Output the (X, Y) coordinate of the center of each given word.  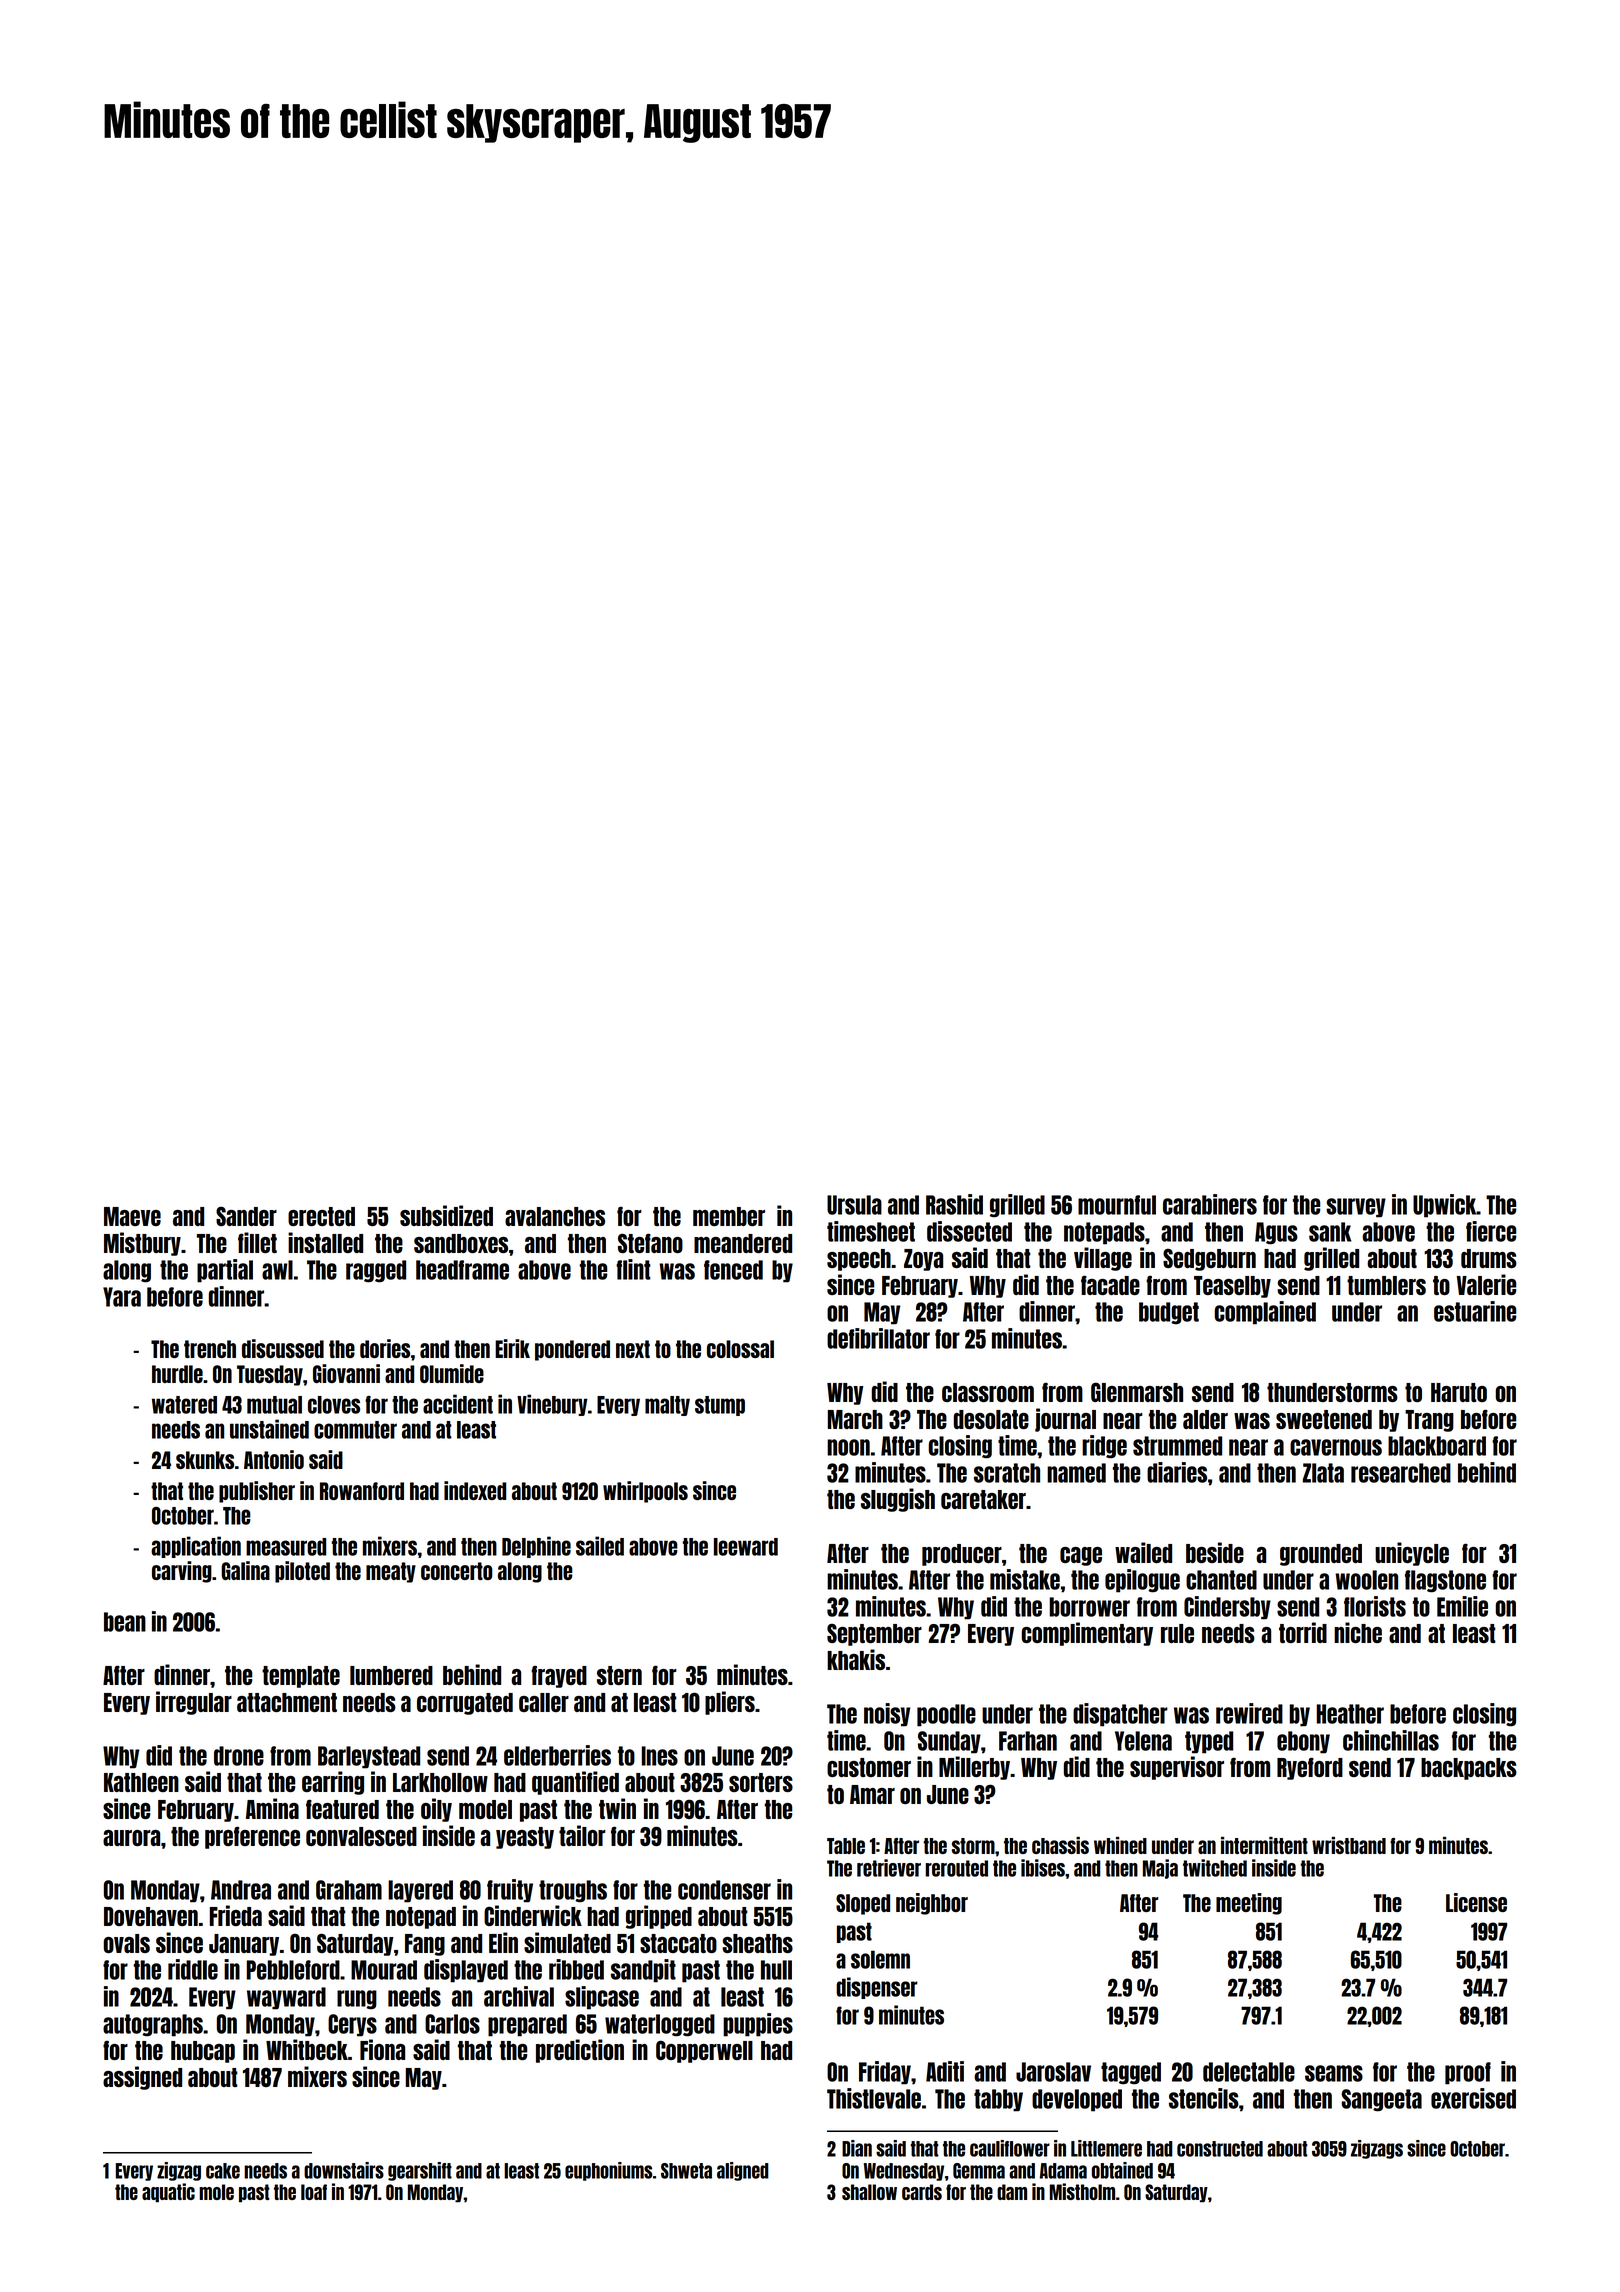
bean (125, 1622)
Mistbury (142, 1244)
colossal (740, 1349)
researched (1401, 1473)
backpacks (1469, 1769)
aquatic (168, 2193)
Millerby (974, 1768)
